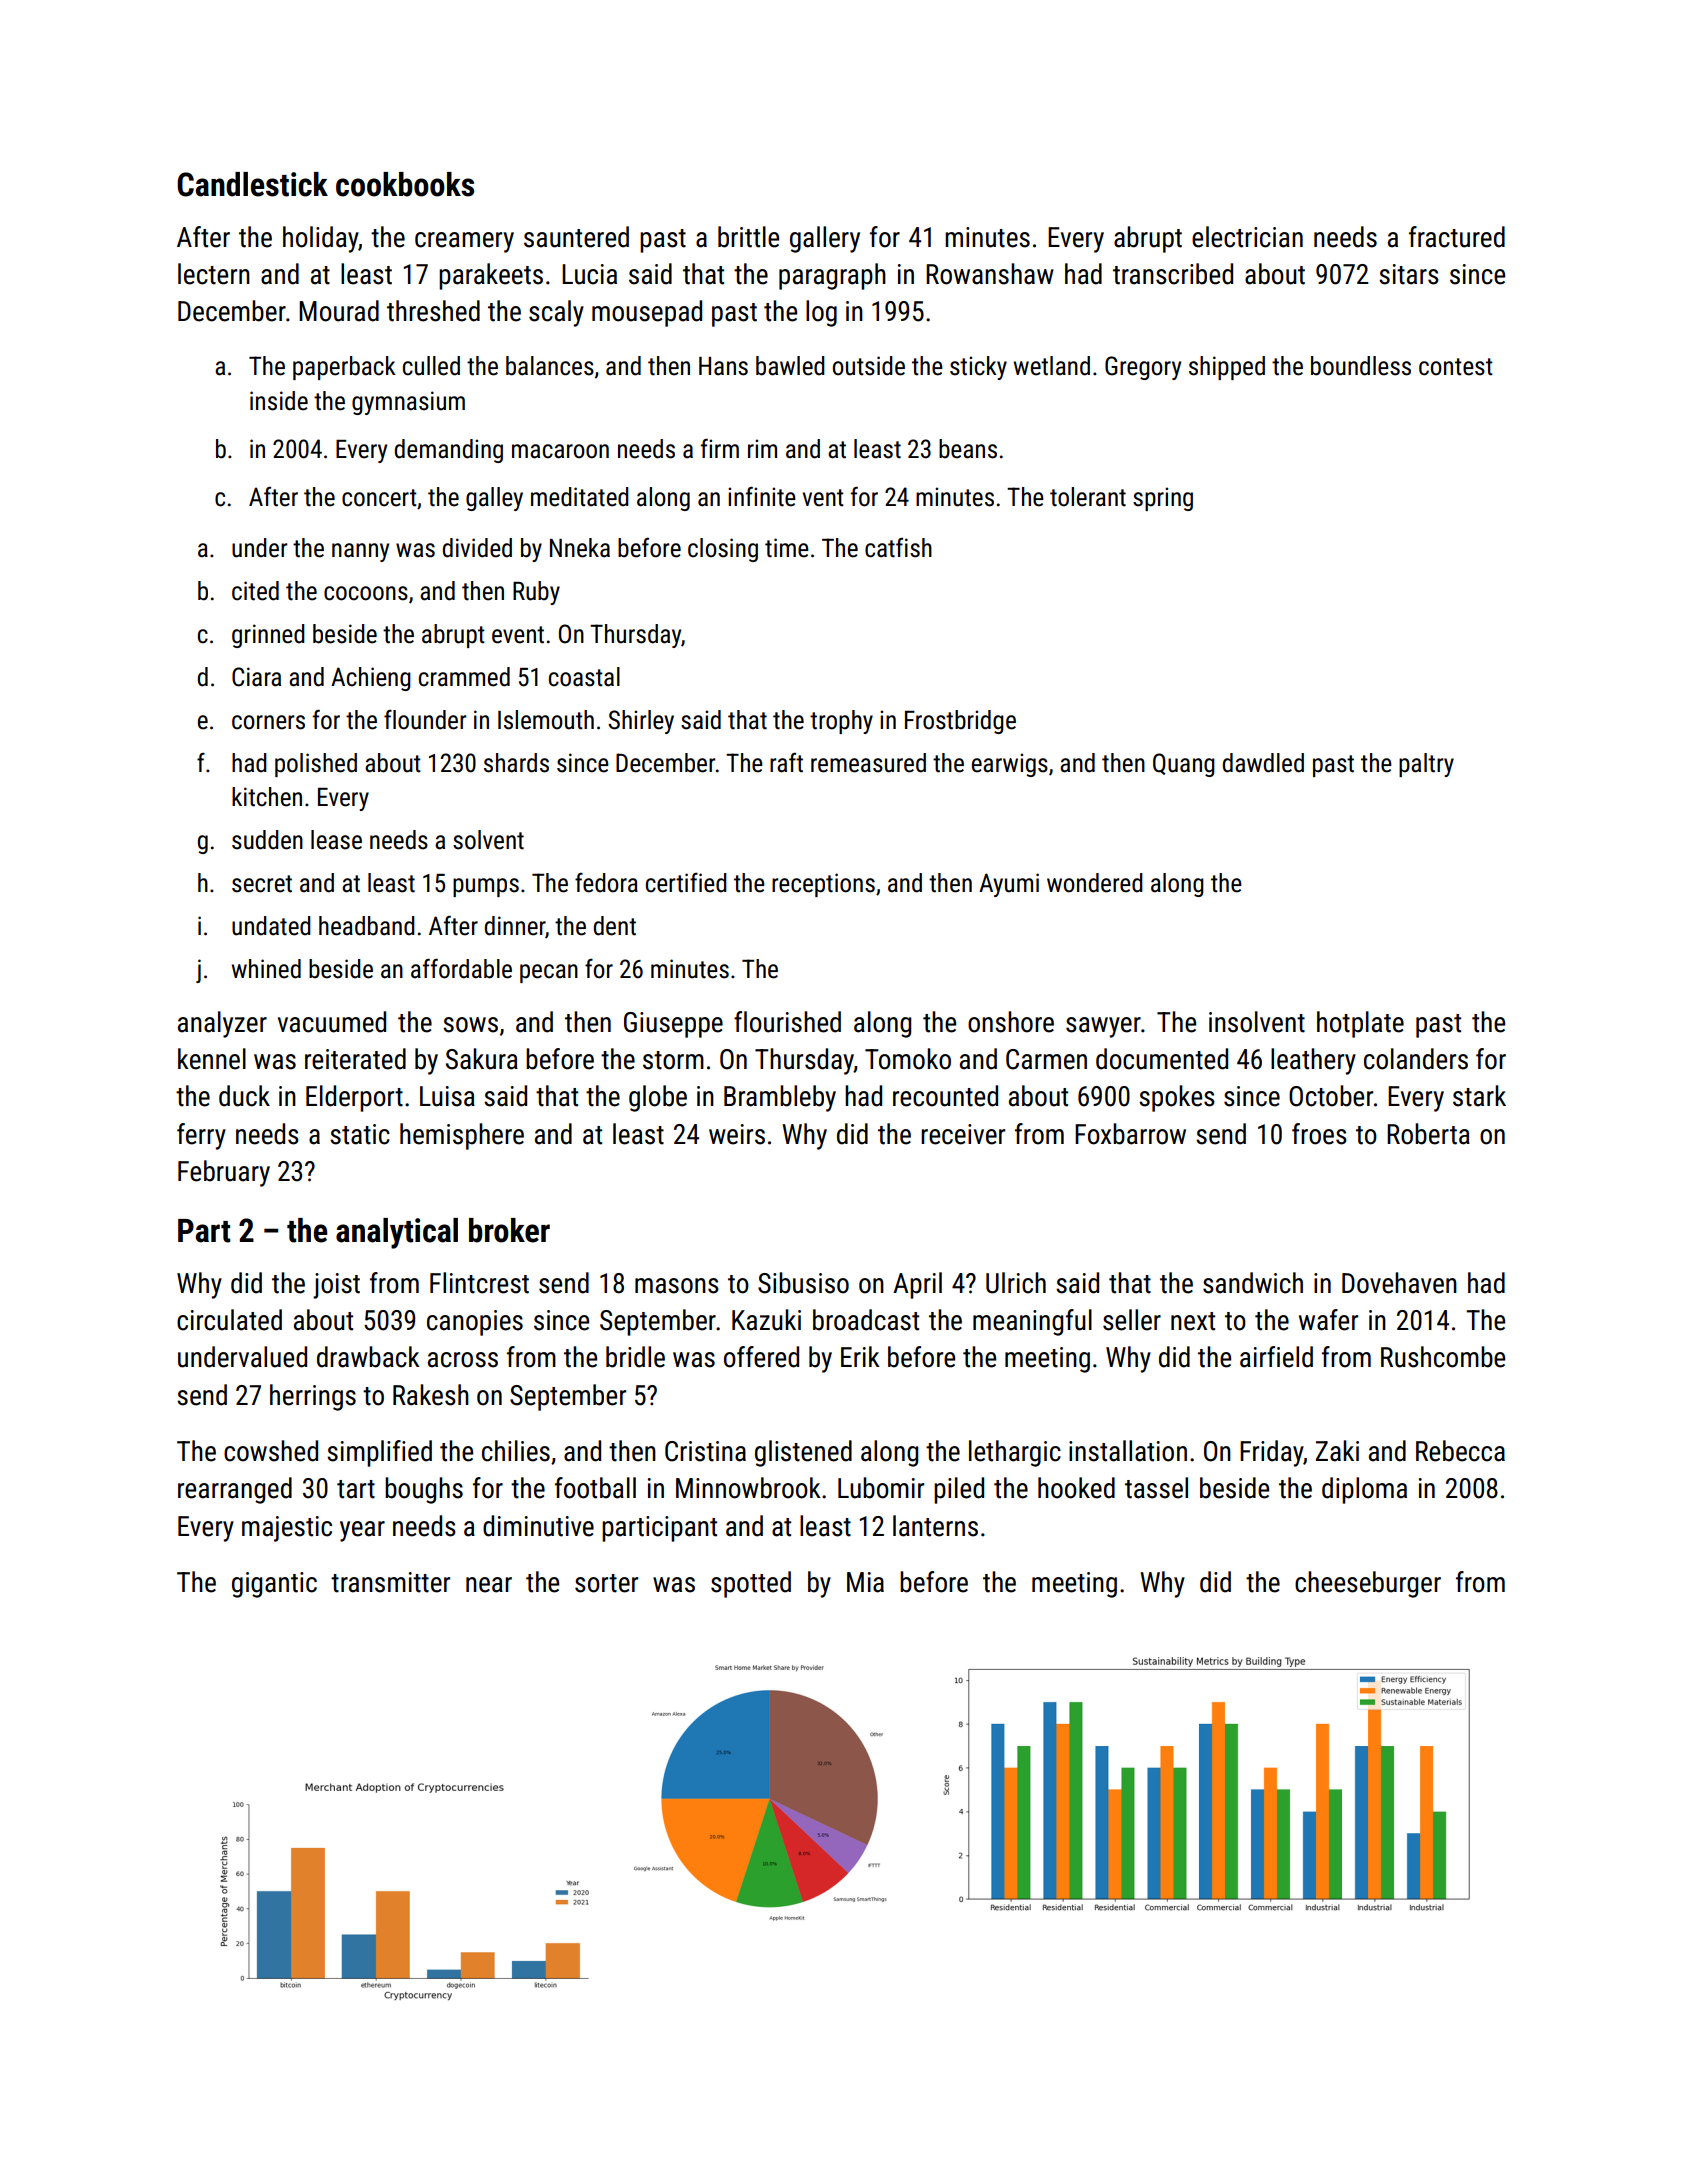 This screenshot has height=2178, width=1683. Describe the element at coordinates (1416, 1059) in the screenshot. I see `colanders` at that location.
